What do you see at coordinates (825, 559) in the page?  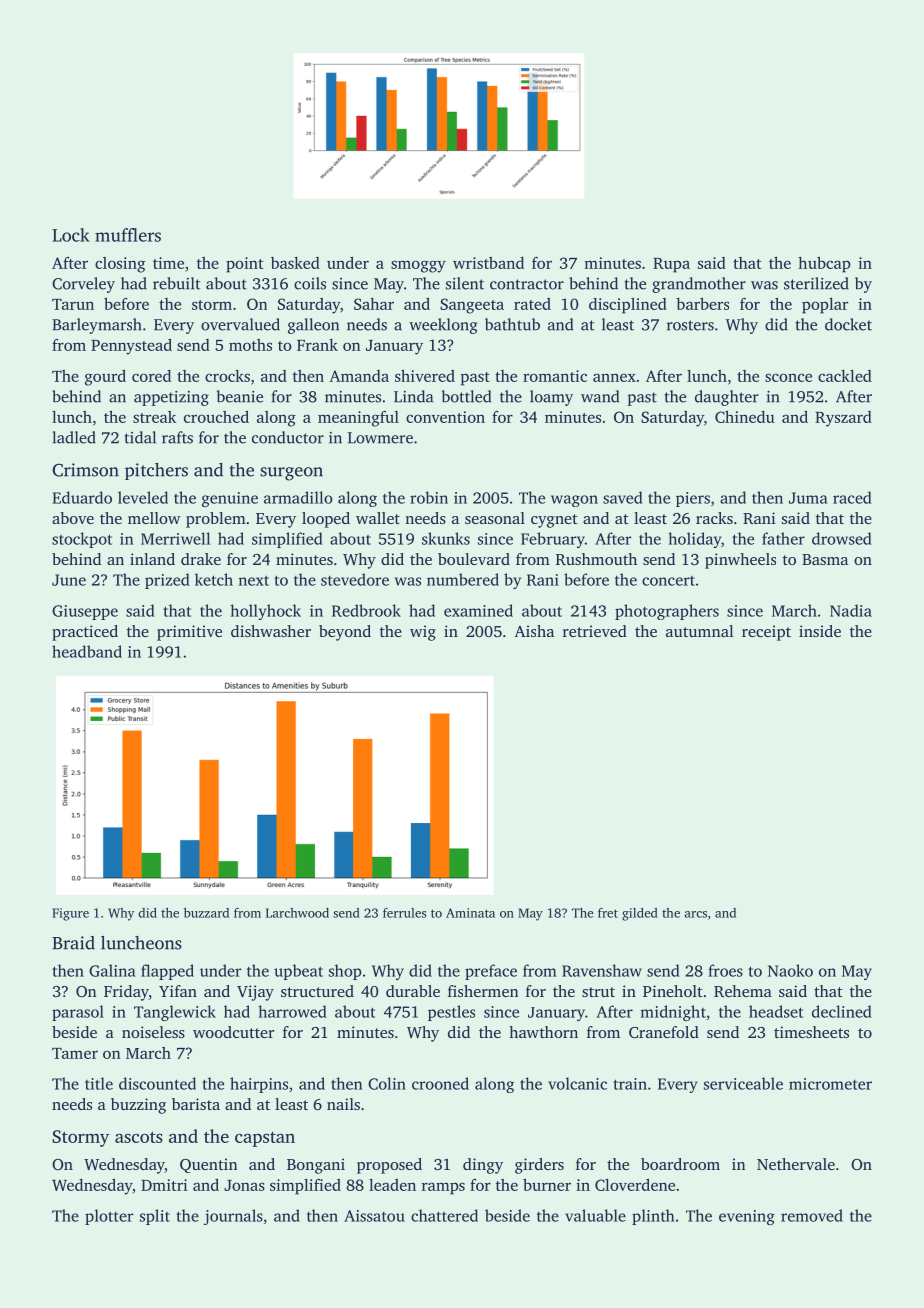 I see `Basma` at bounding box center [825, 559].
